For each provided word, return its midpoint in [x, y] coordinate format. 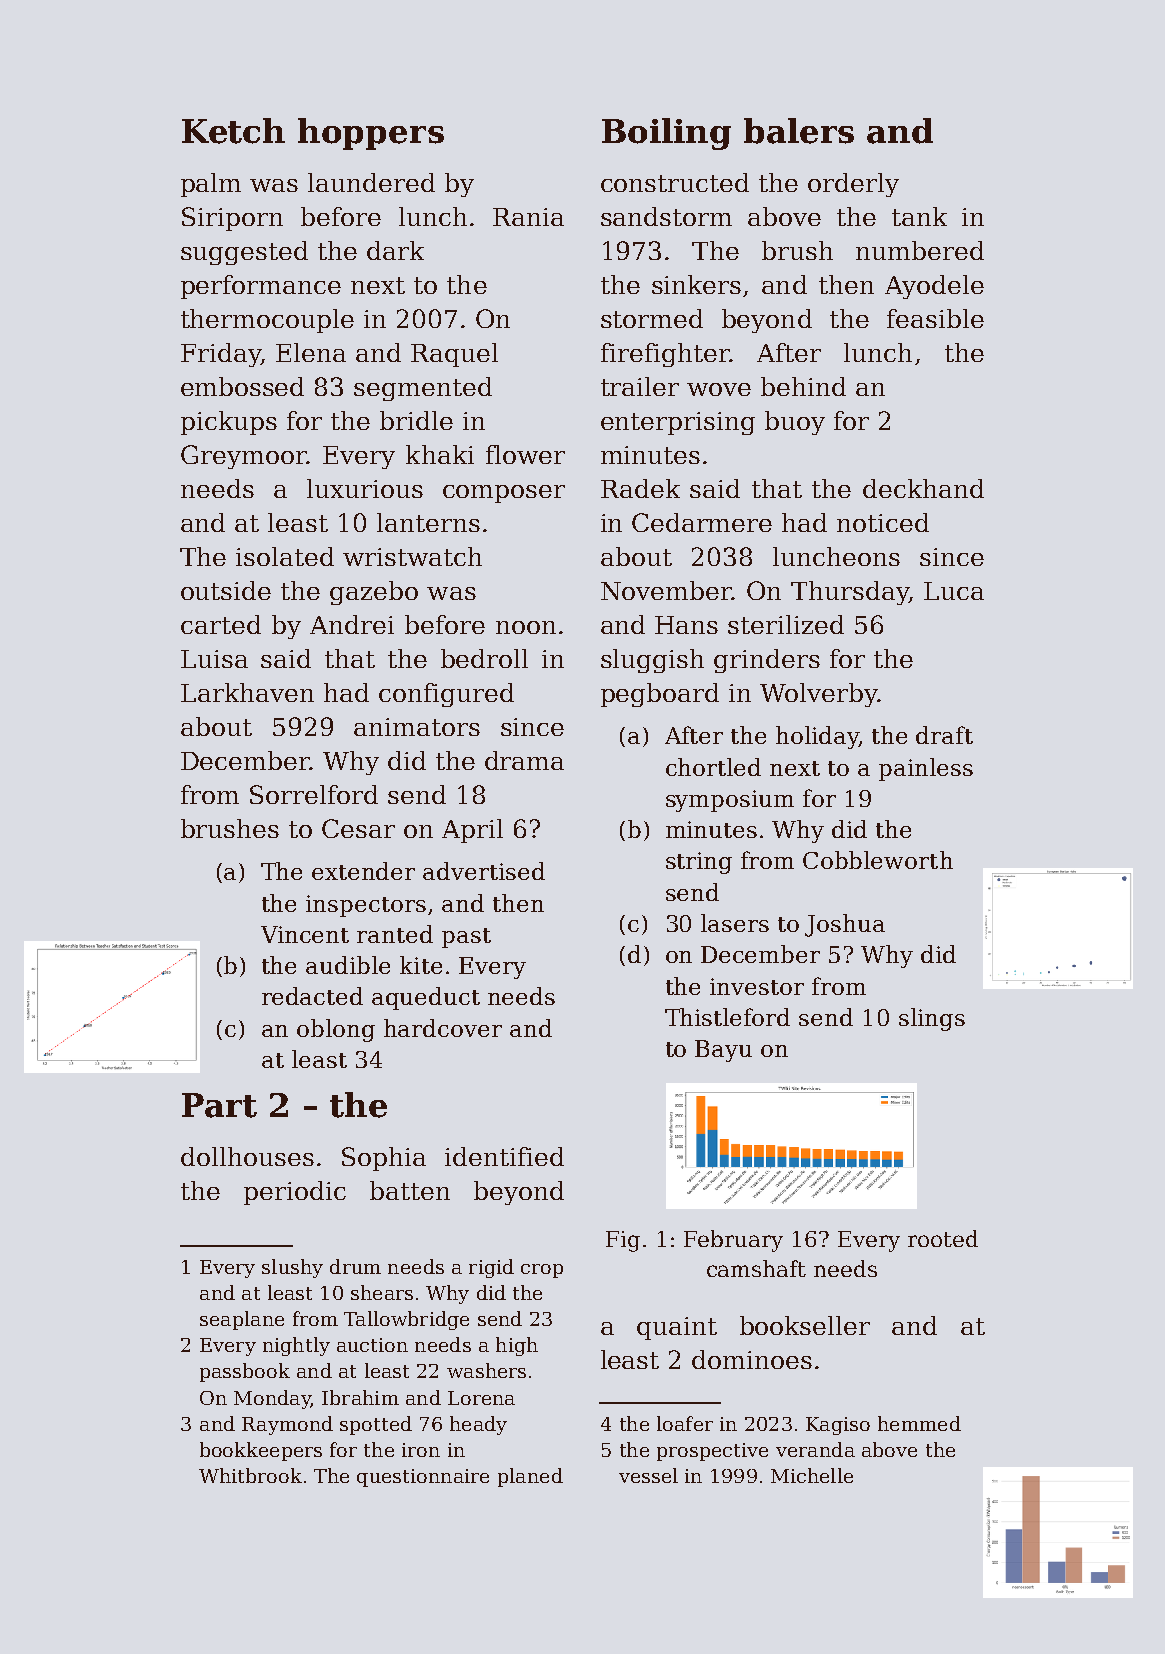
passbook [245, 1372]
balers [799, 131]
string [699, 863]
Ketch [233, 131]
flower [525, 454]
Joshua [845, 925]
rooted [943, 1238]
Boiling [666, 134]
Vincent [305, 934]
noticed [883, 522]
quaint [677, 1328]
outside [226, 590]
